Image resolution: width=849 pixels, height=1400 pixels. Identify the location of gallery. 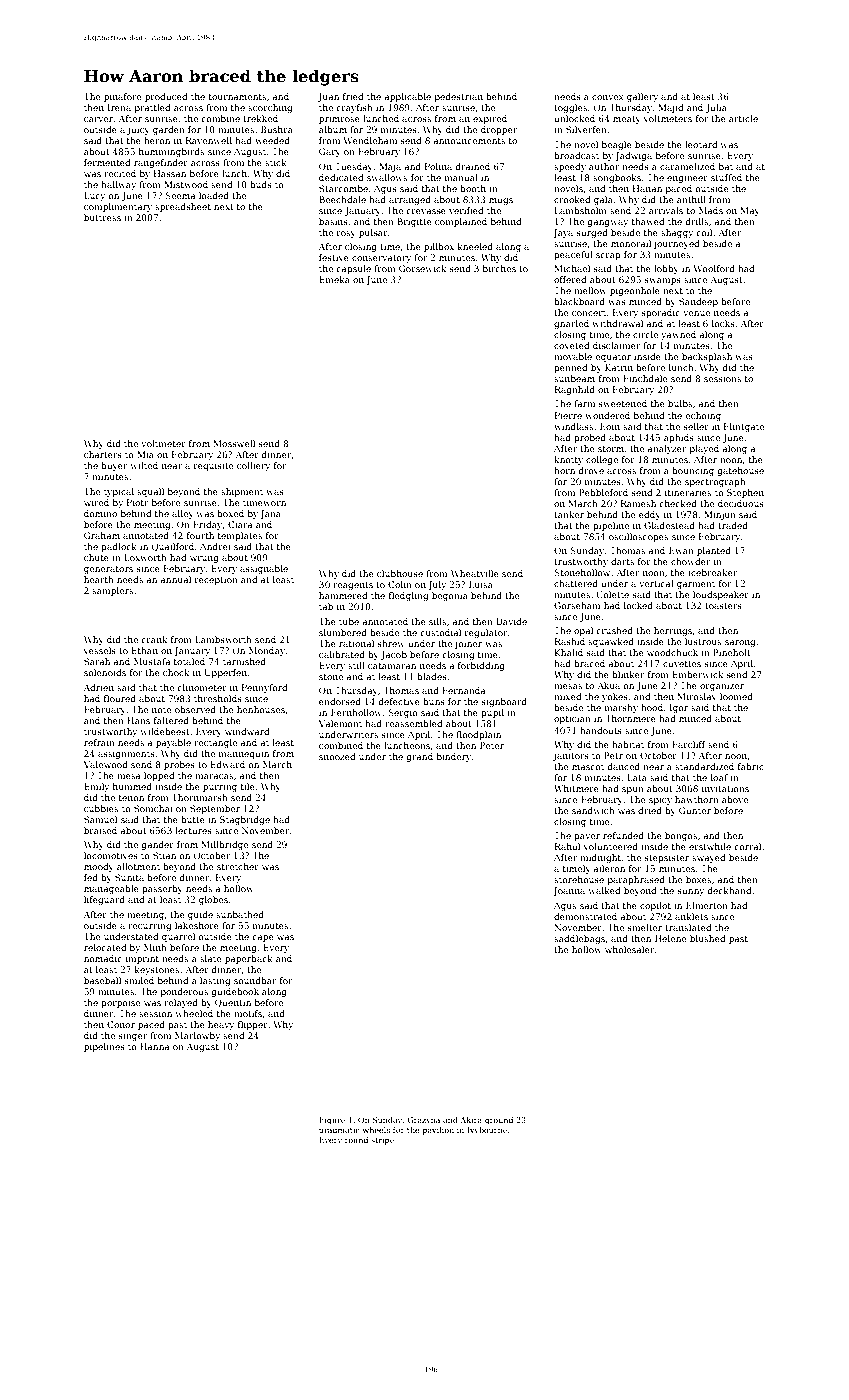
(642, 97).
